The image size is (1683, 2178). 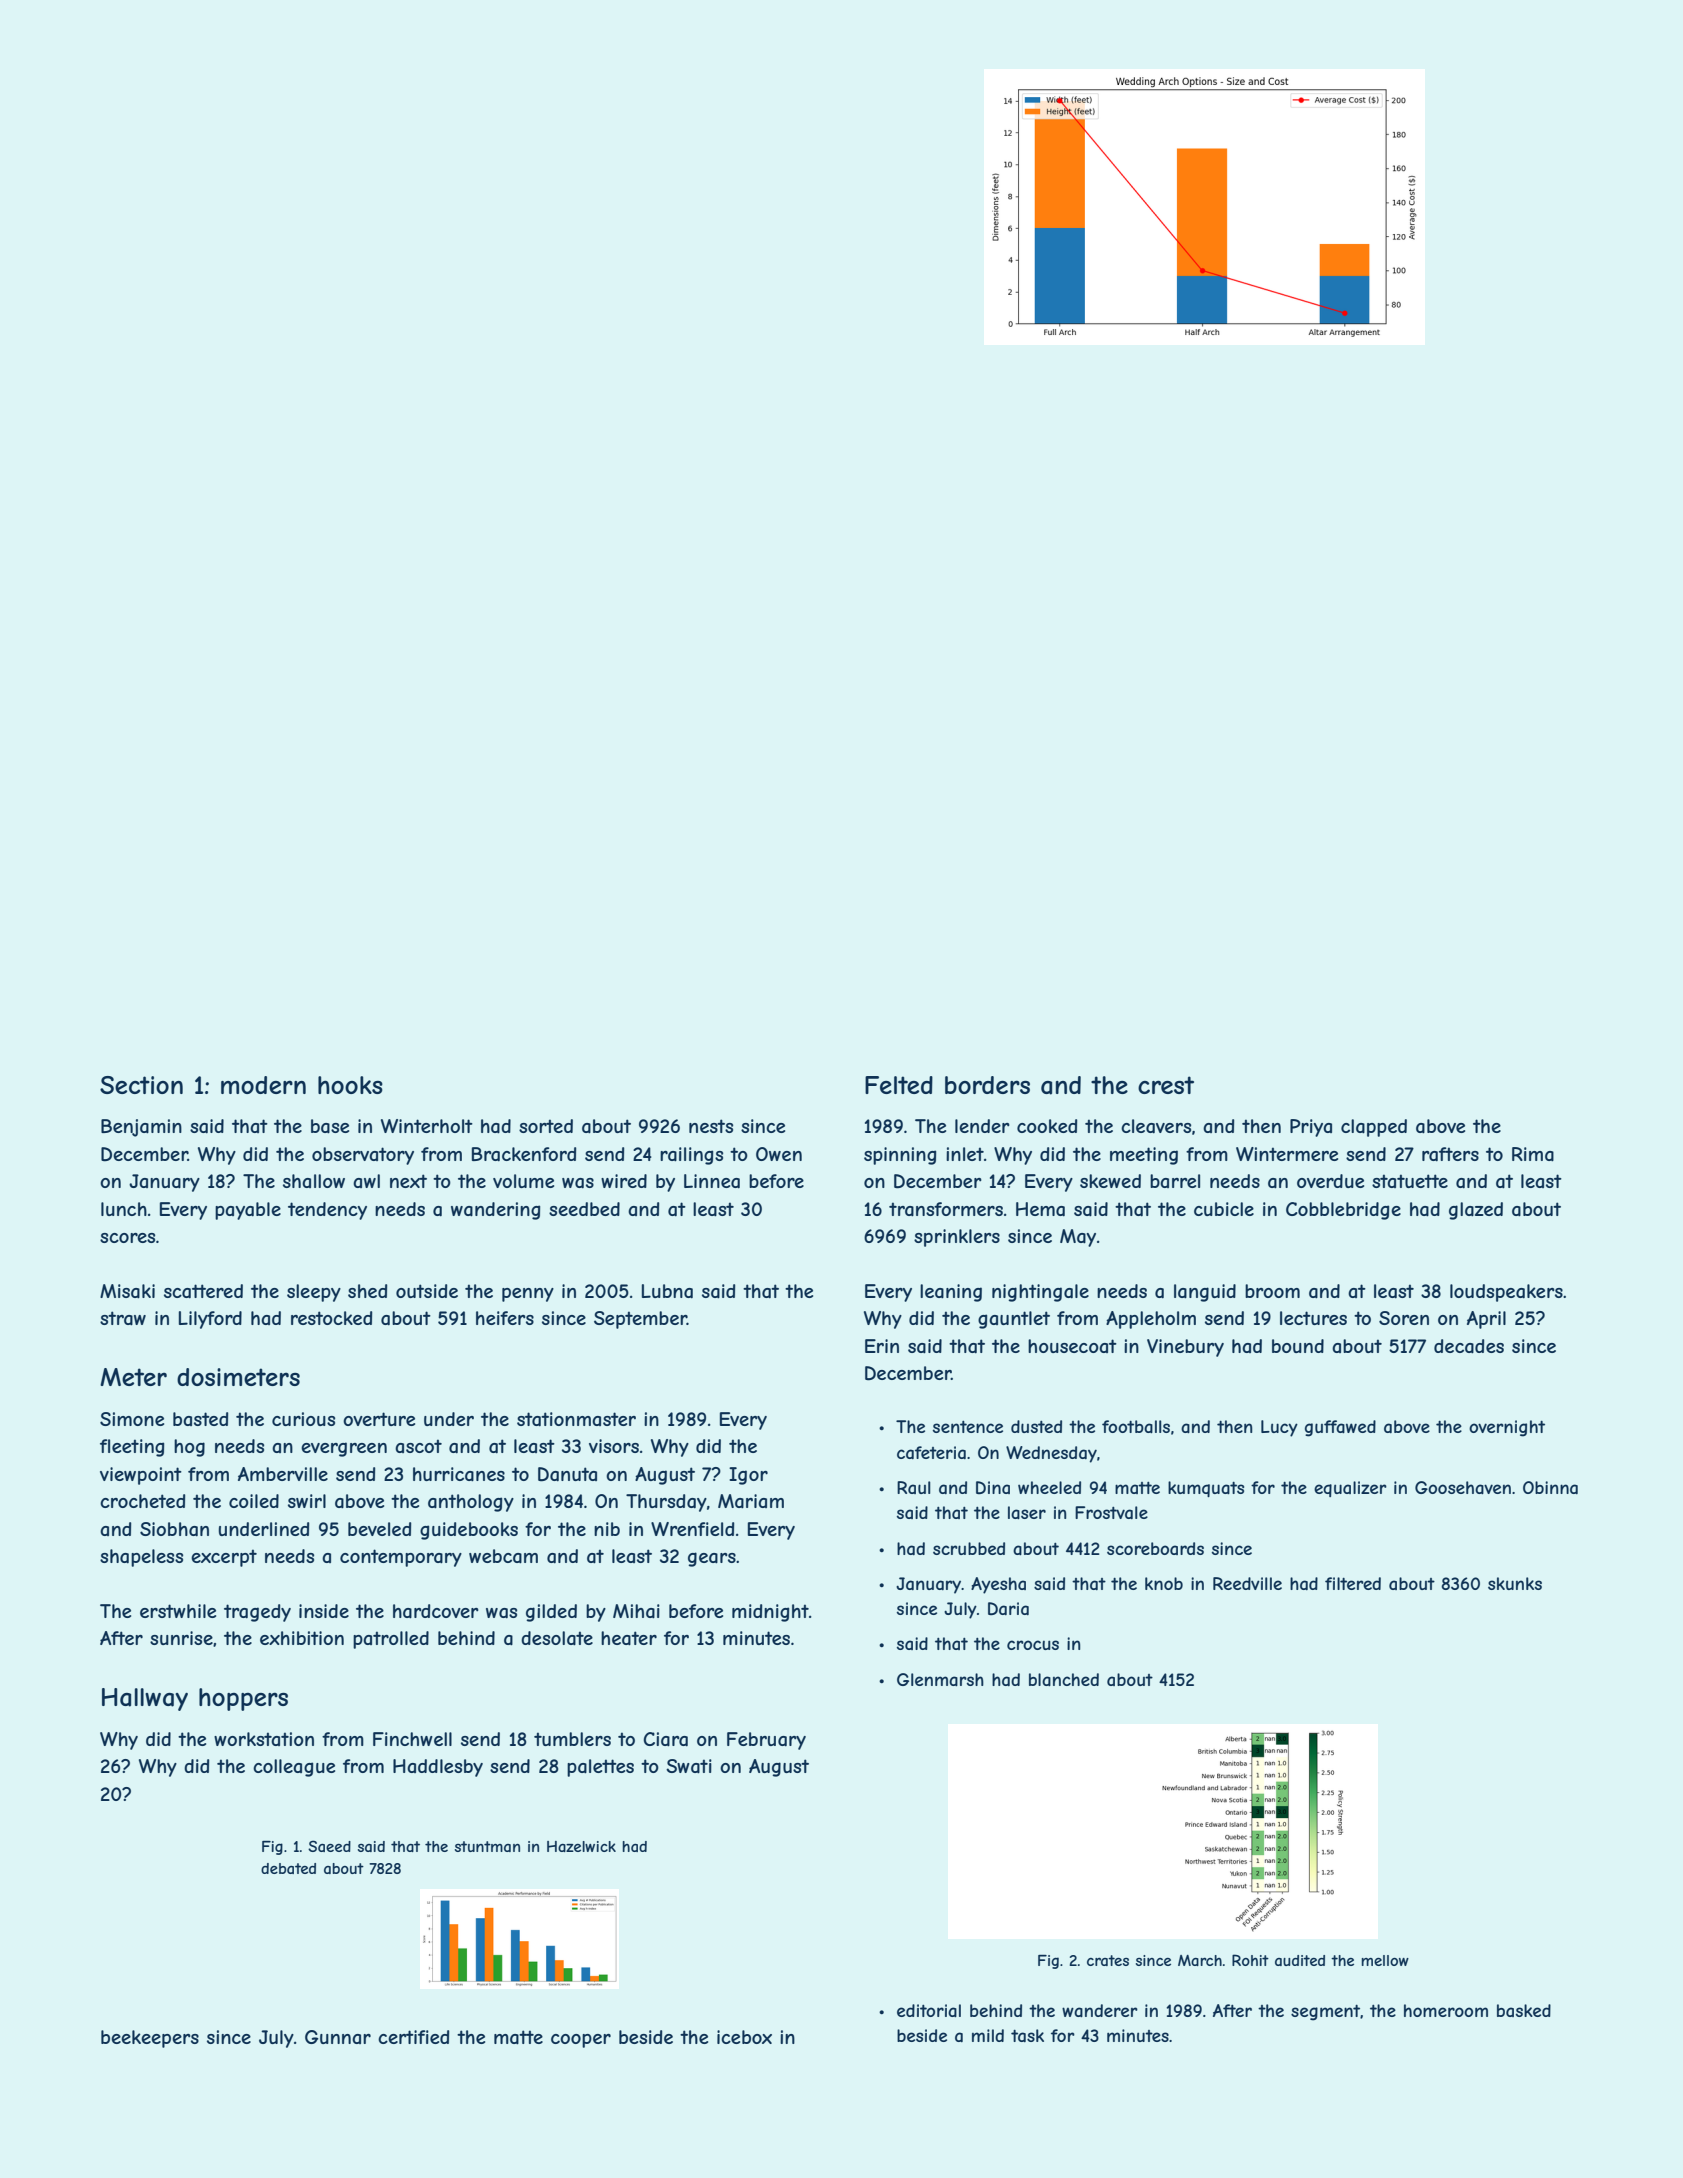 I want to click on sentence, so click(x=968, y=1427).
